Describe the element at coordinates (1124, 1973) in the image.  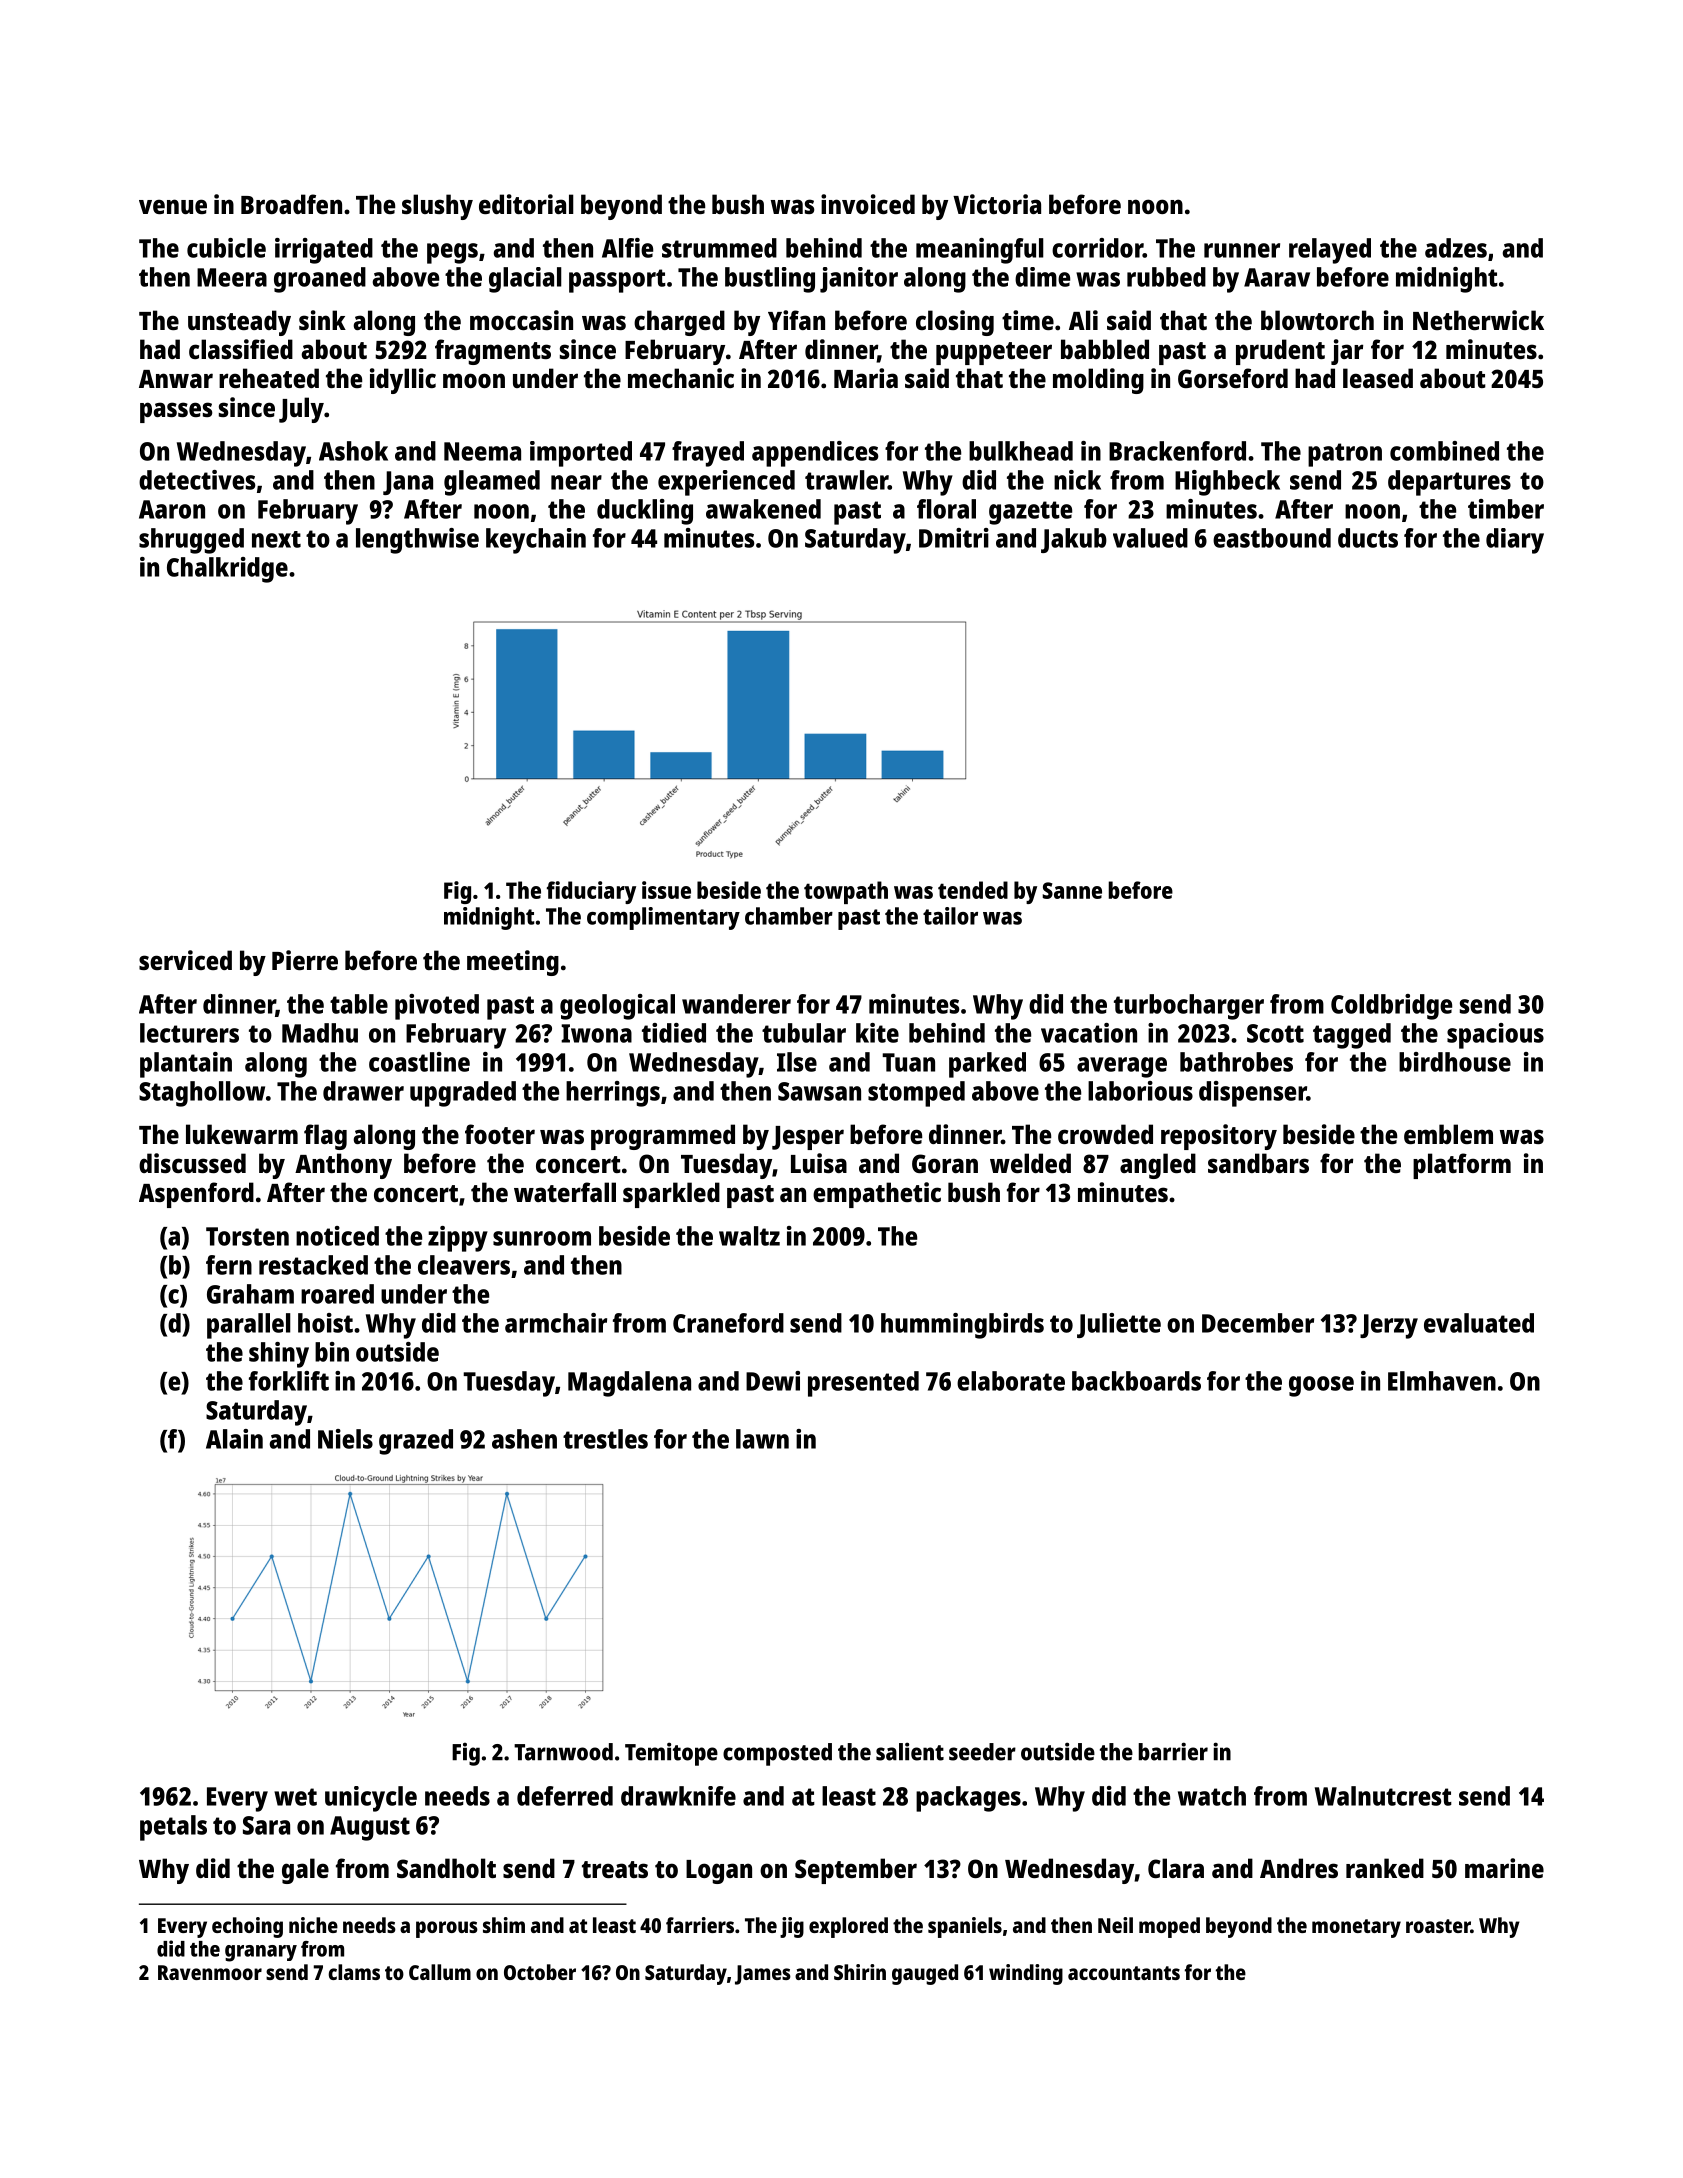
I see `accountants` at that location.
